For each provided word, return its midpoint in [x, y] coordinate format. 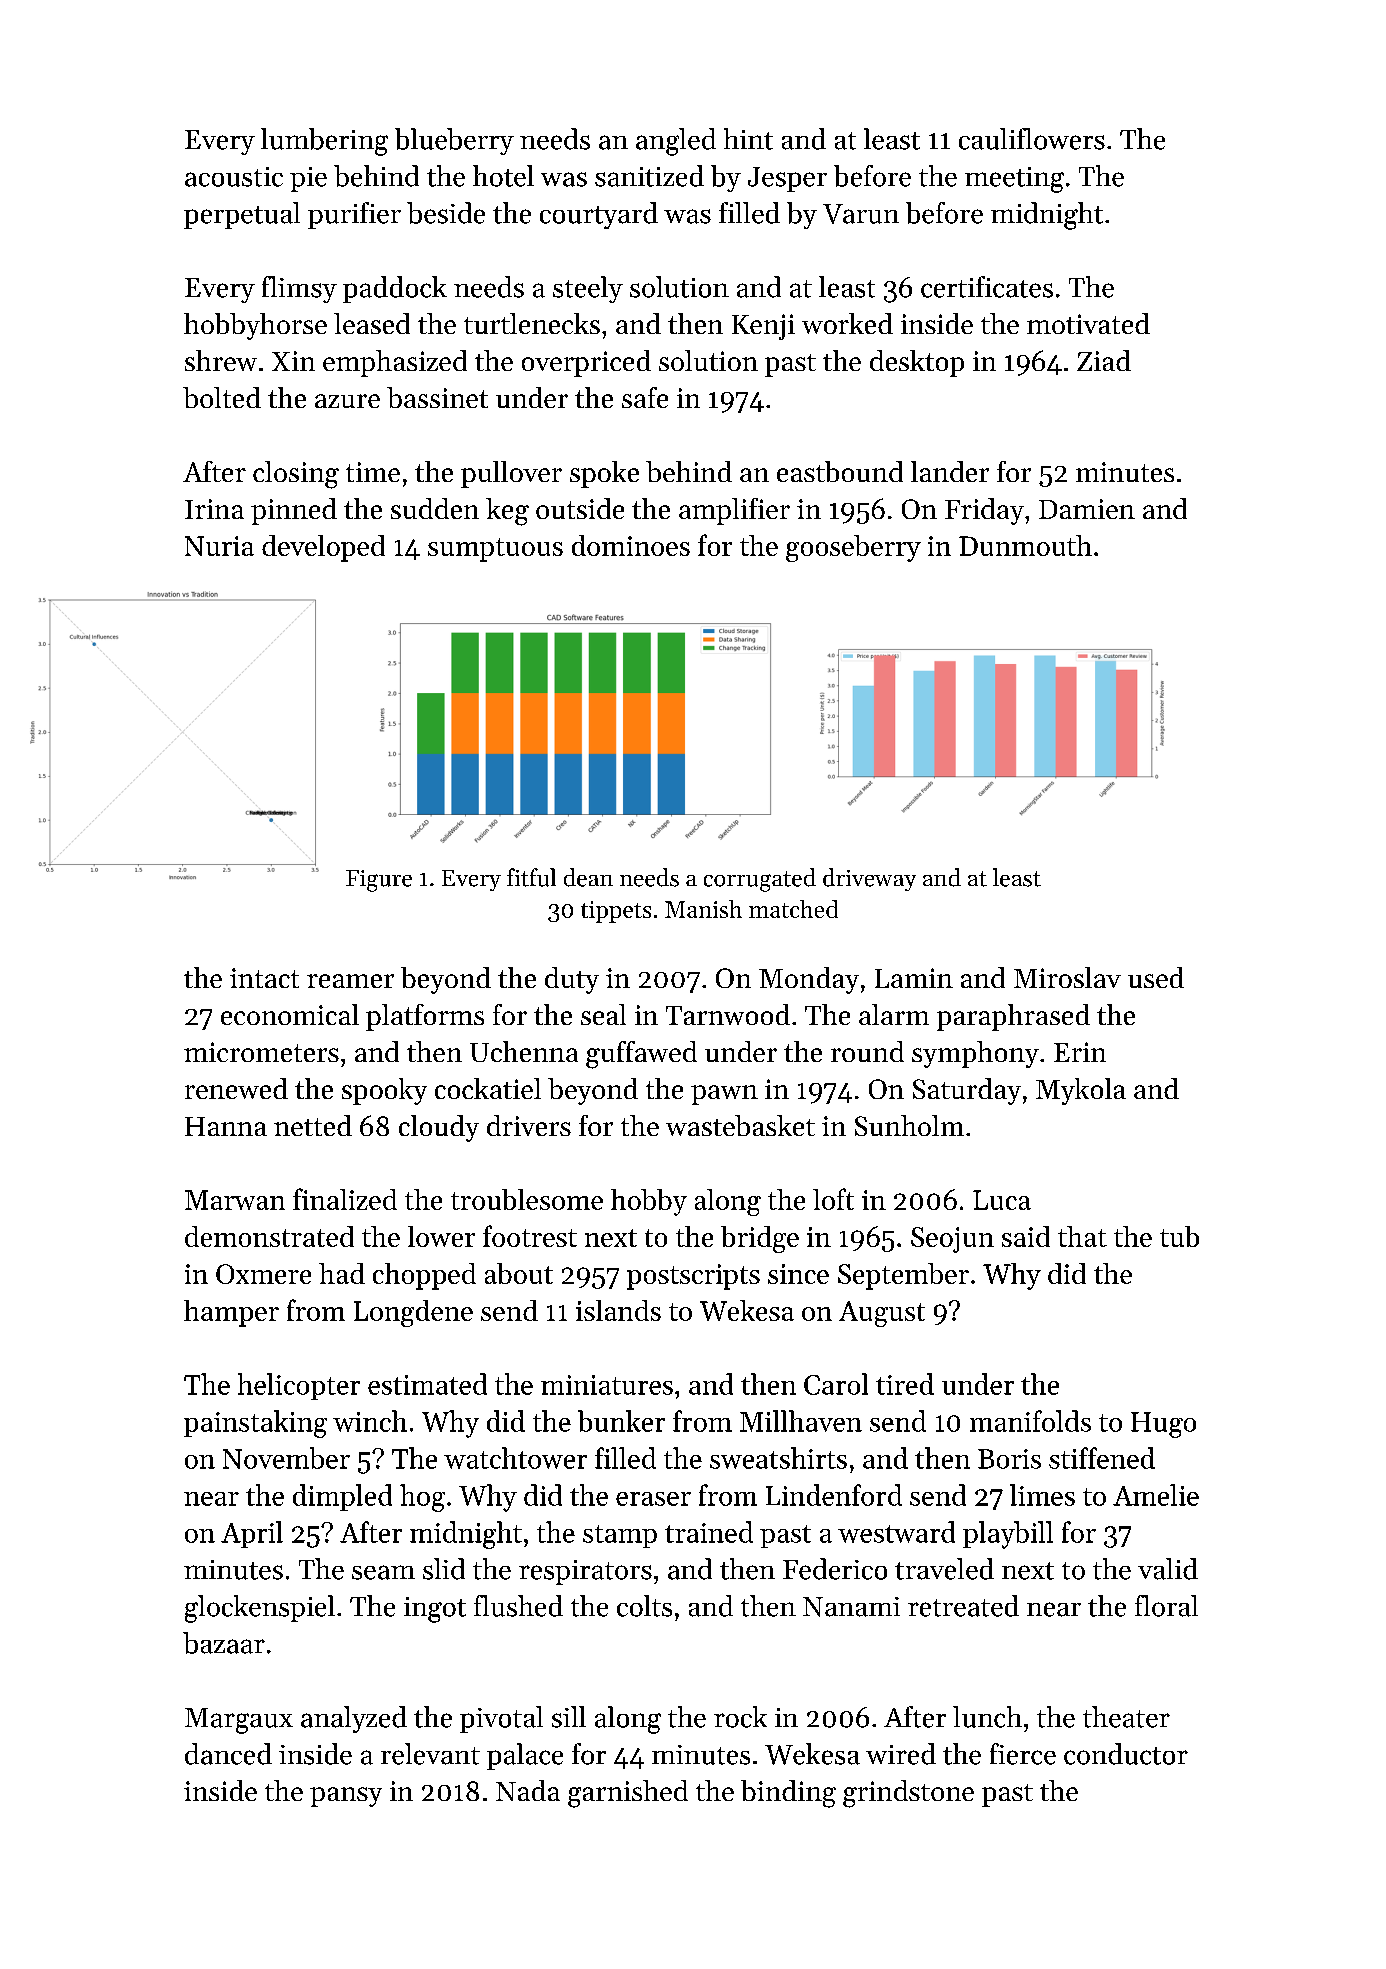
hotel [503, 176]
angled [676, 142]
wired [901, 1754]
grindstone [908, 1794]
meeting [1014, 180]
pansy [346, 1797]
